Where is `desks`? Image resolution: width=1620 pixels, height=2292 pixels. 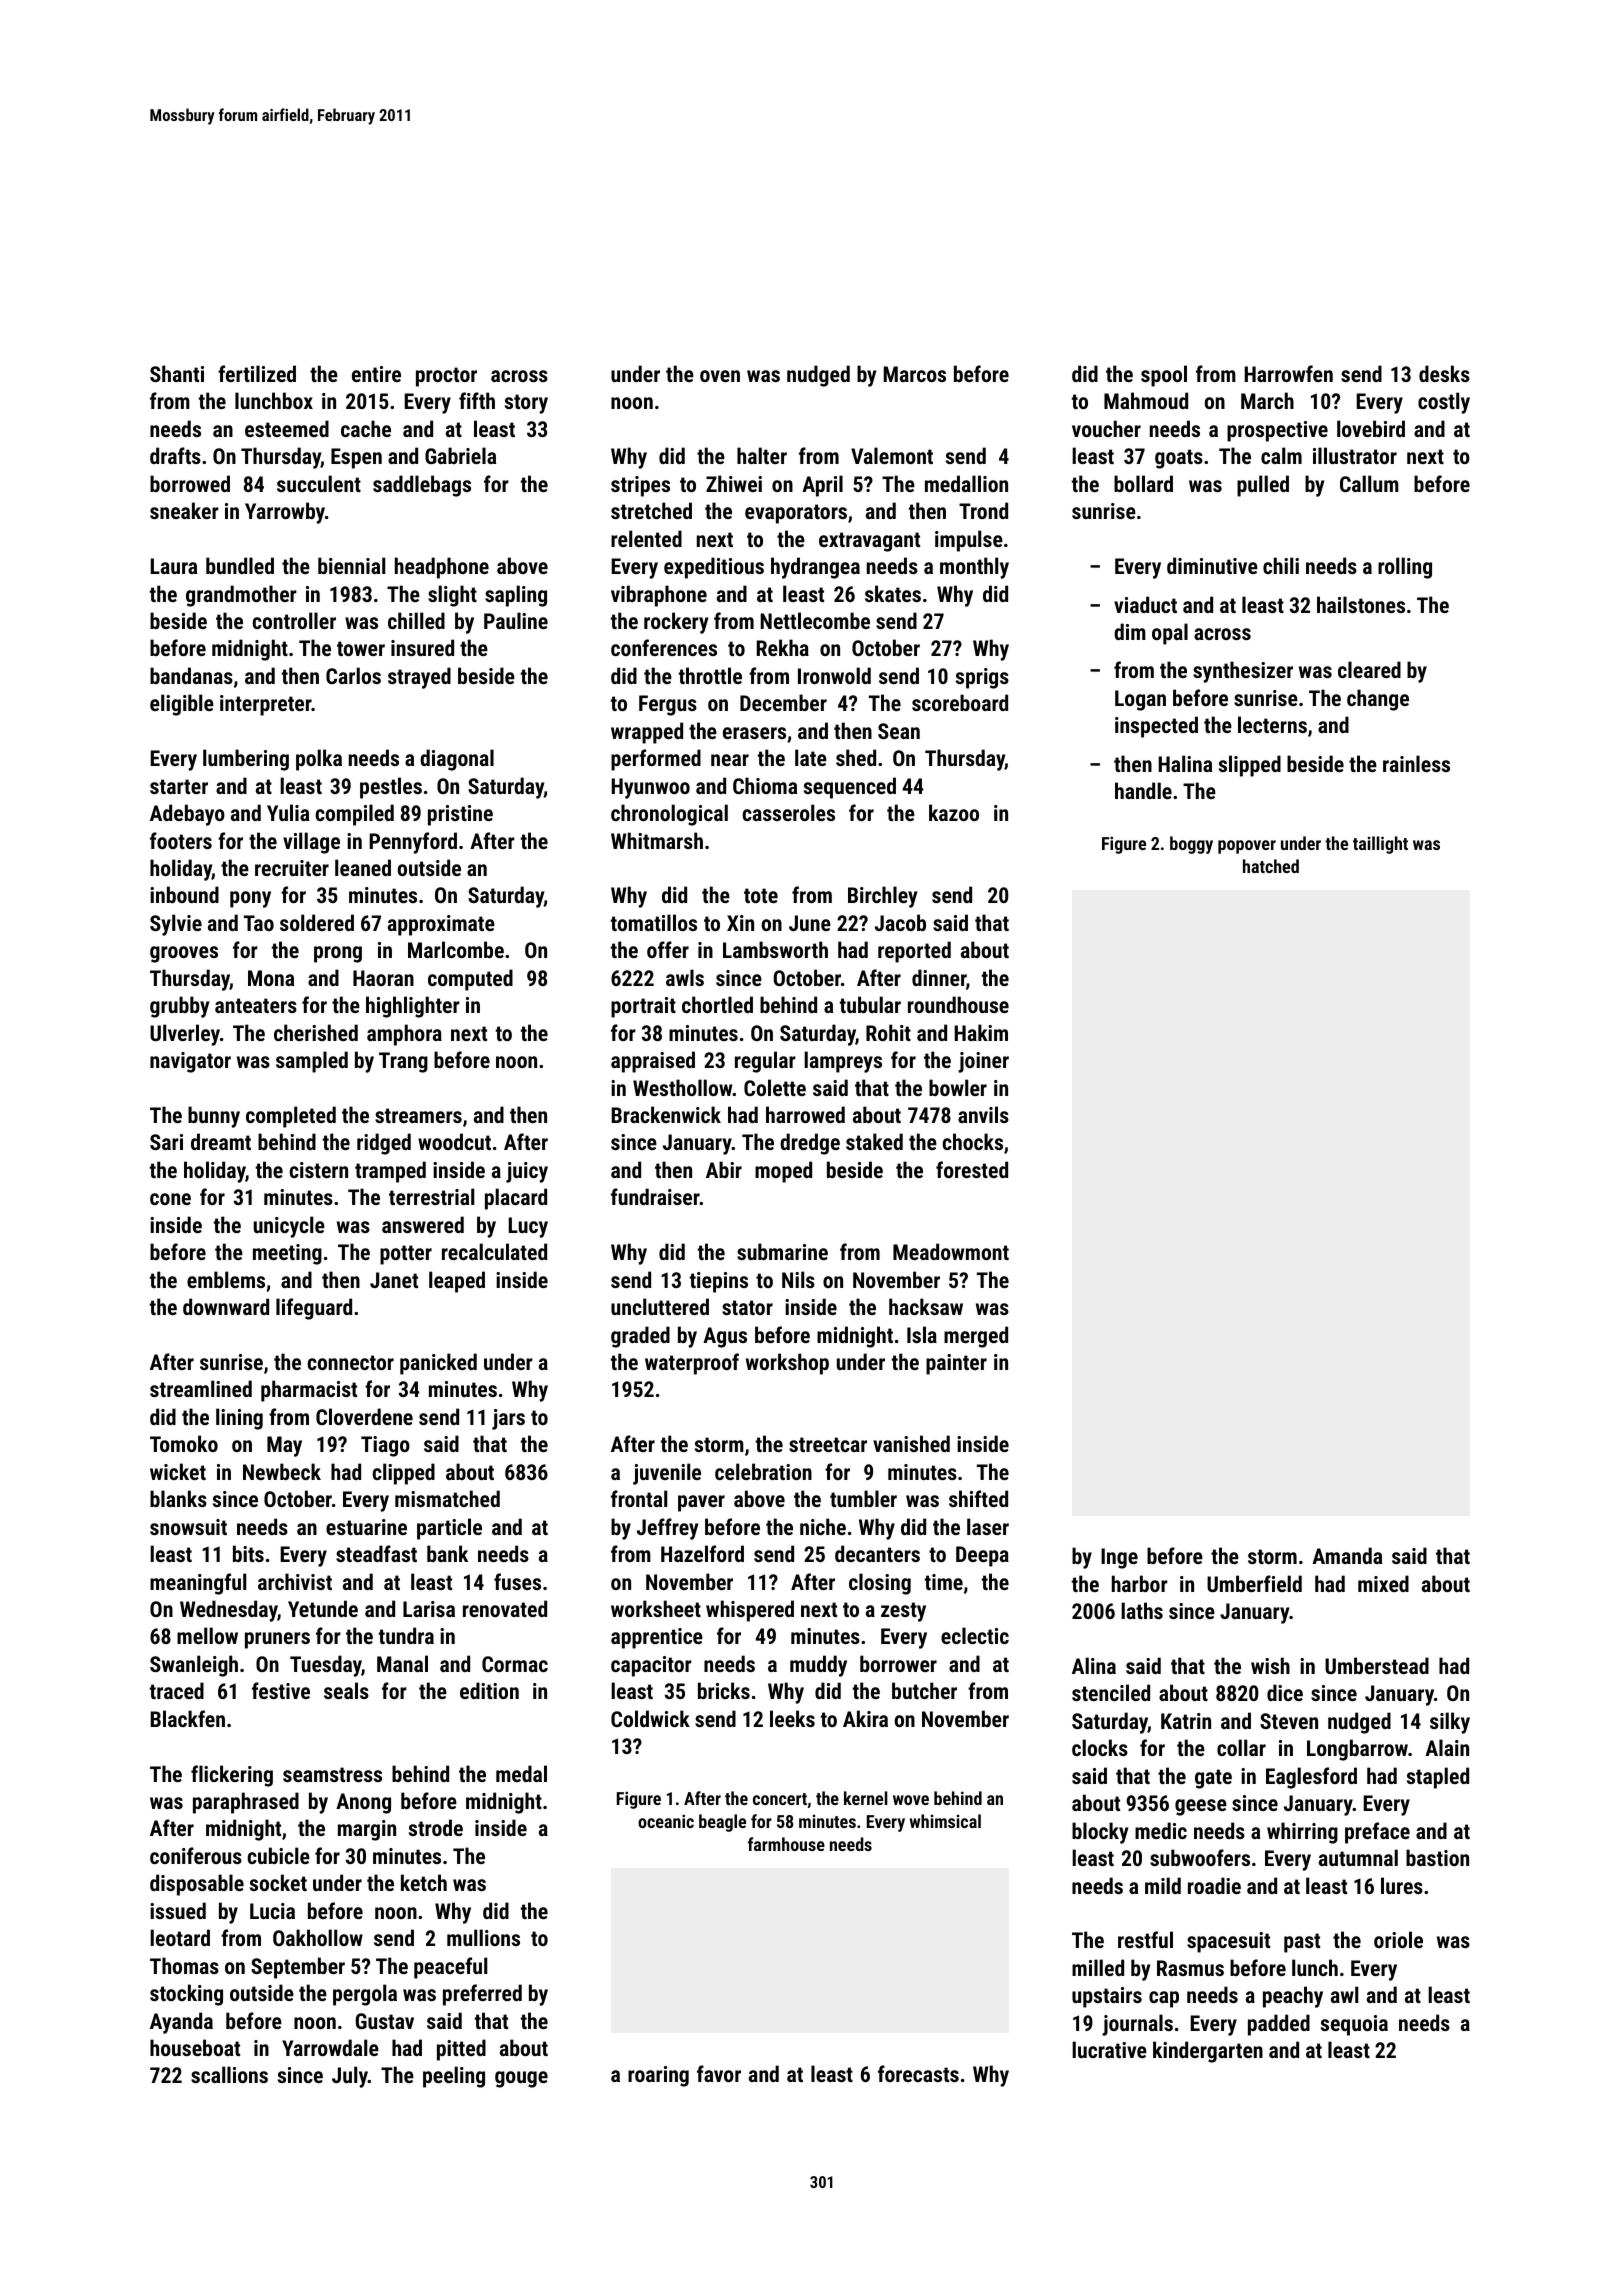
desks is located at coordinates (1444, 373).
